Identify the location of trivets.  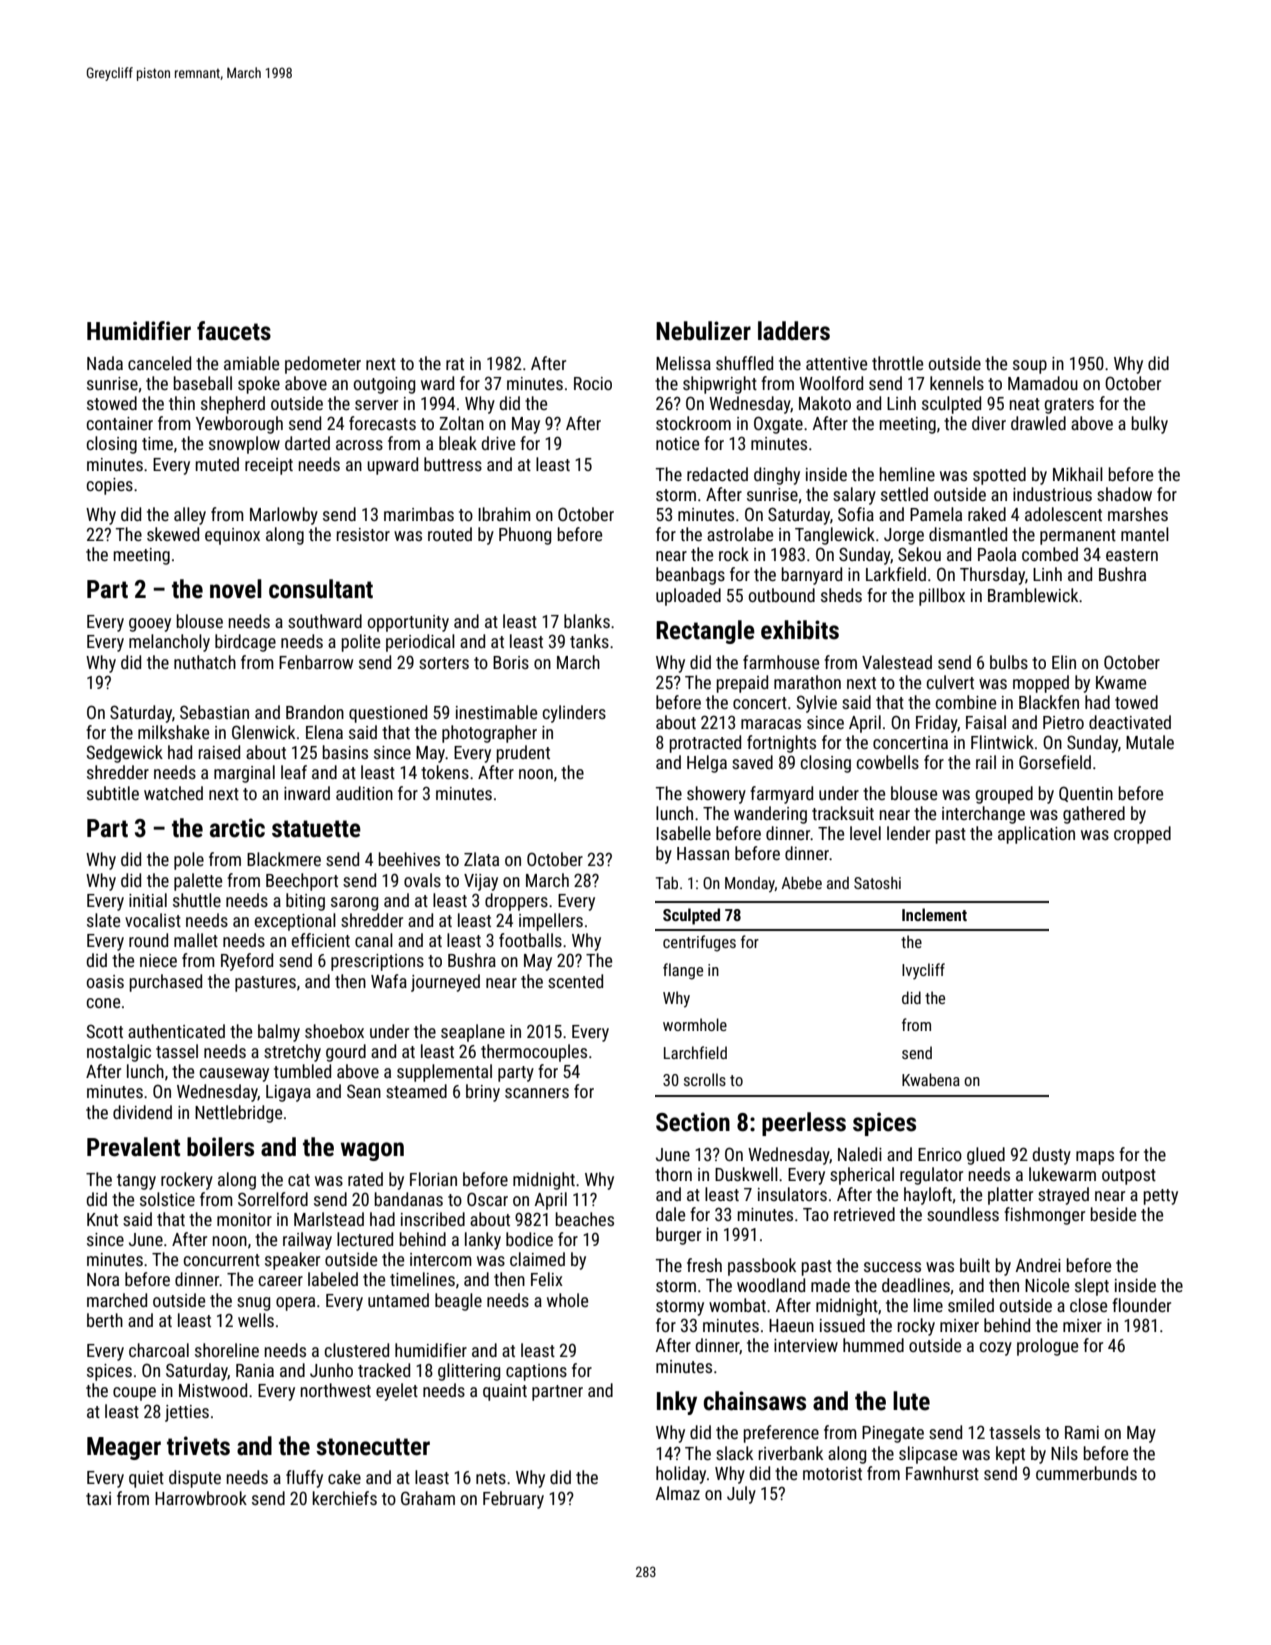
(198, 1446).
